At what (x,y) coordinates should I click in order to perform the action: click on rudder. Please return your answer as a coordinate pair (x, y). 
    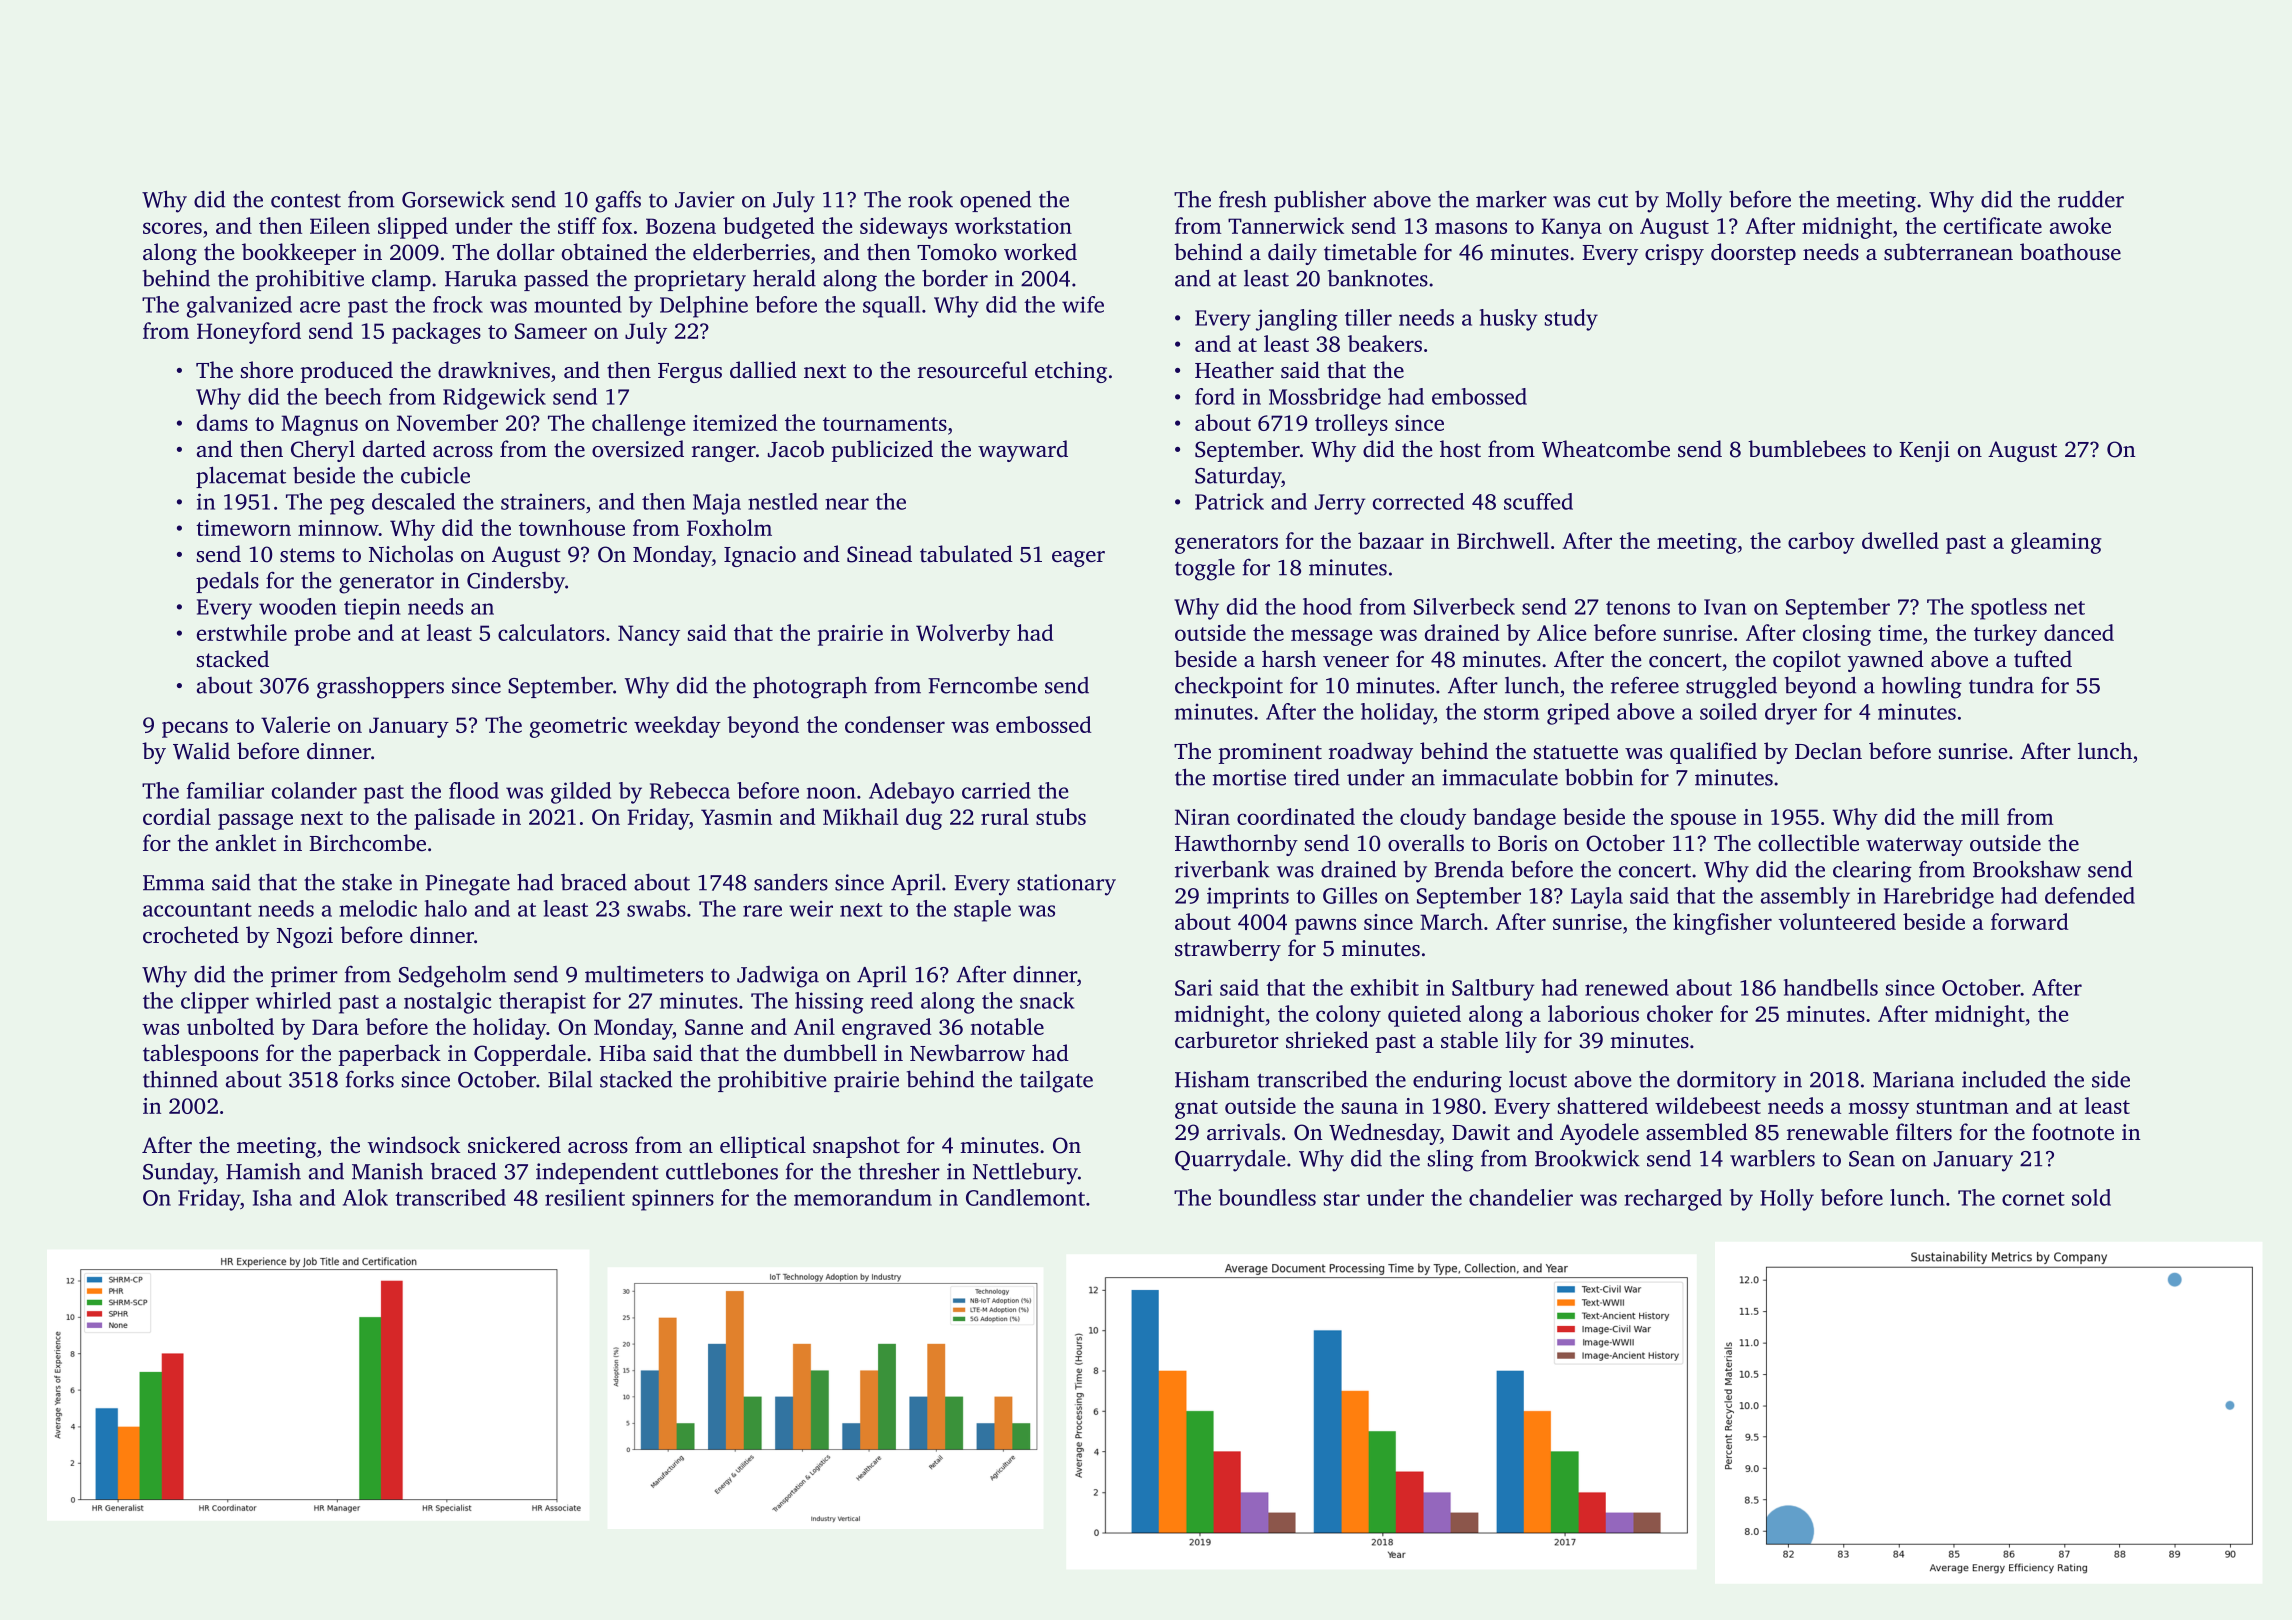
    Looking at the image, I should click on (2091, 199).
